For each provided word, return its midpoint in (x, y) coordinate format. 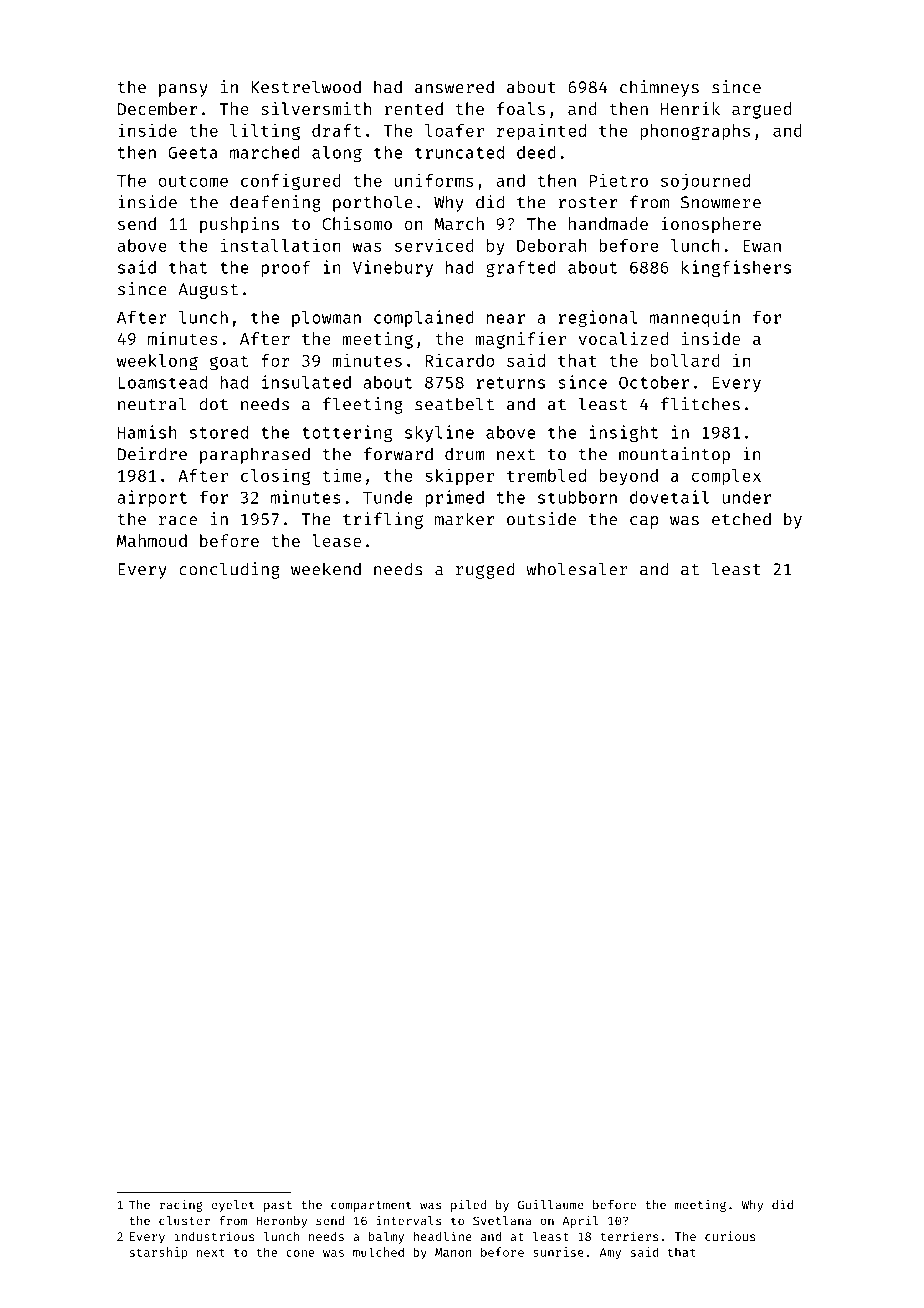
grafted (521, 268)
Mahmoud (152, 540)
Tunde (388, 497)
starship (159, 1253)
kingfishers (736, 268)
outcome (193, 181)
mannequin (695, 318)
